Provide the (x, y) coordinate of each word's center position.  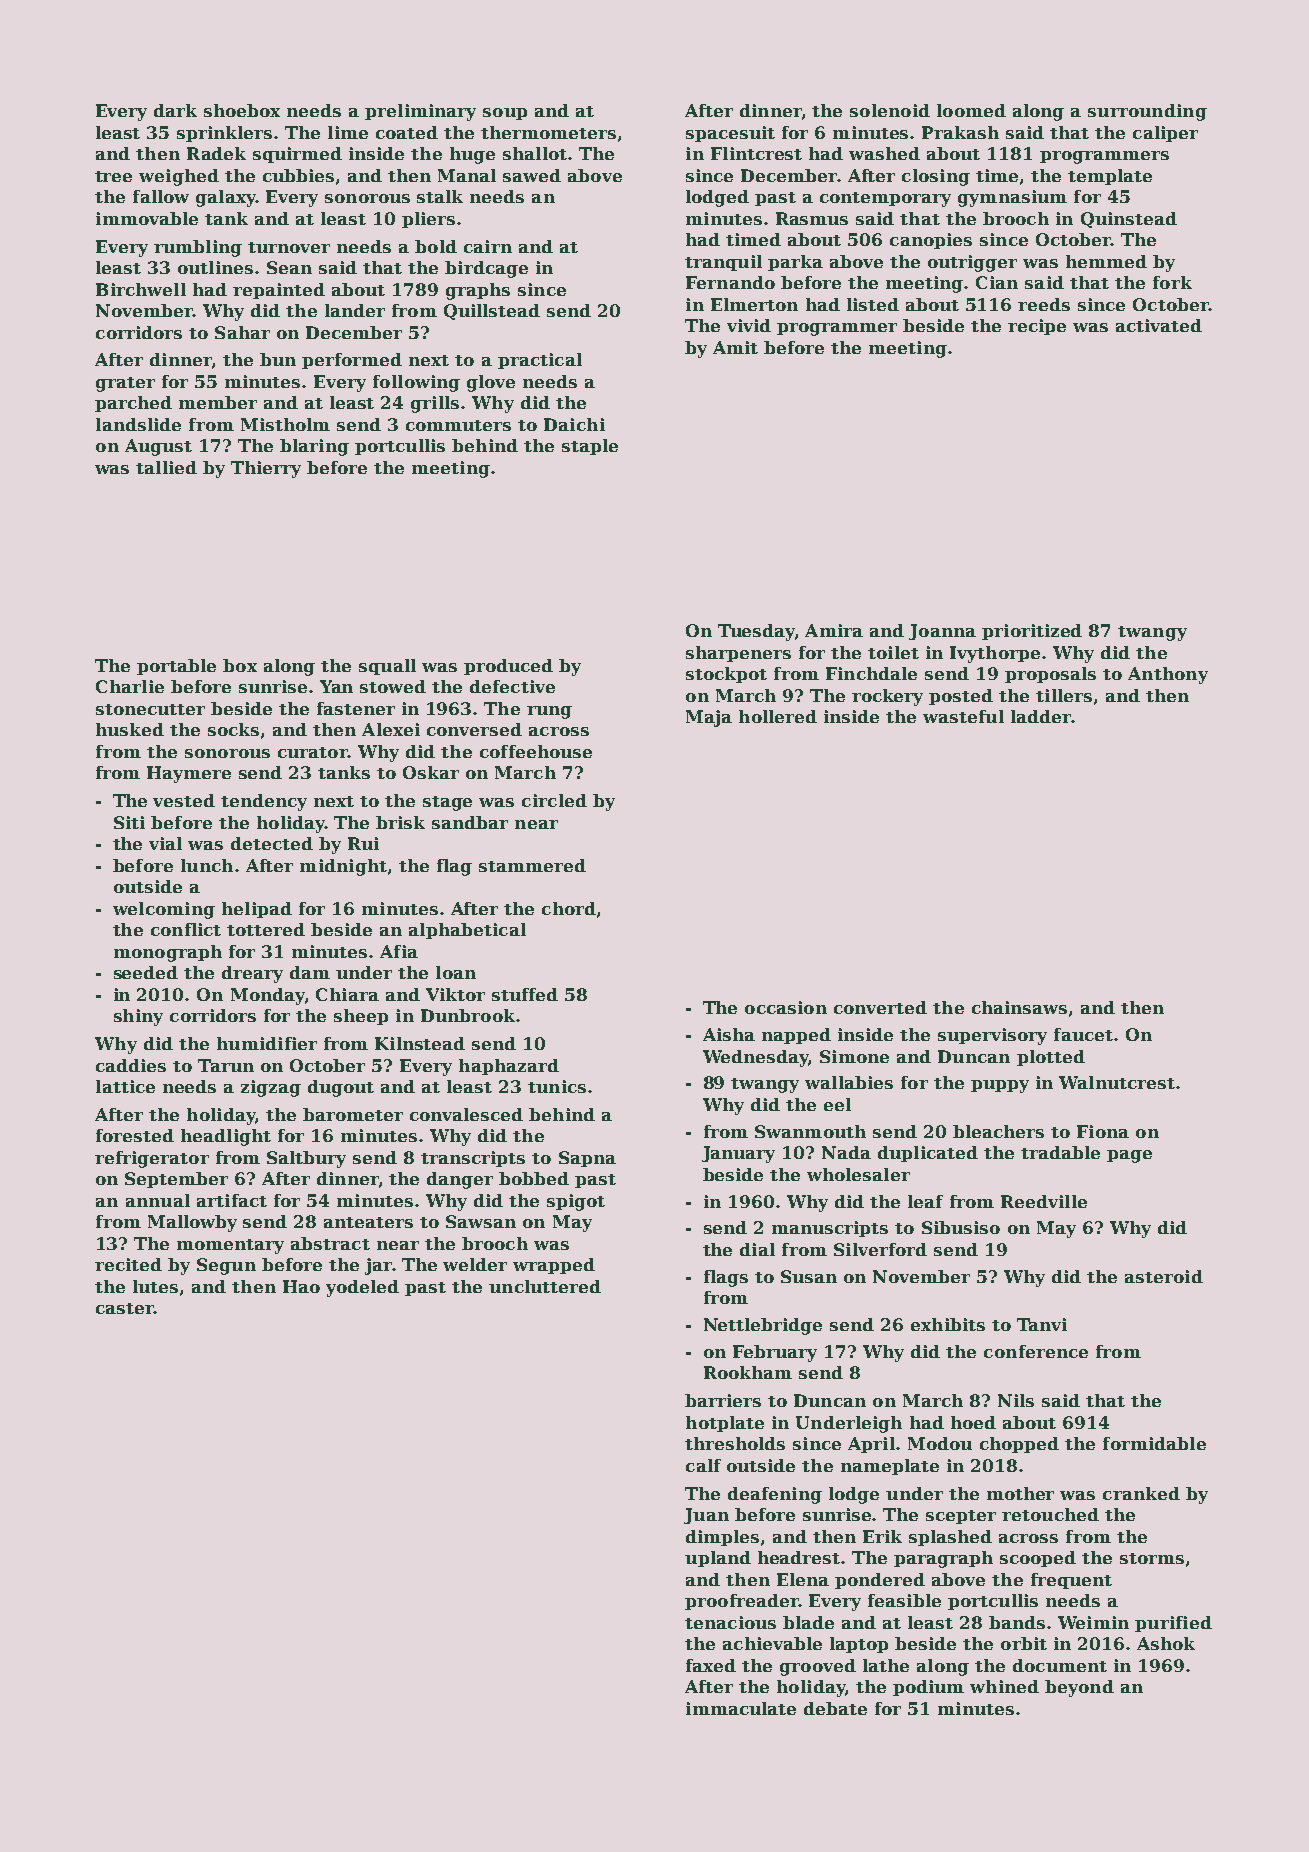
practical (540, 361)
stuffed (525, 994)
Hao (301, 1286)
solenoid (890, 110)
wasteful (963, 716)
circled (554, 800)
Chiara (347, 994)
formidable (1154, 1443)
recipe (1037, 327)
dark (175, 110)
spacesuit (730, 134)
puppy (1000, 1086)
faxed (711, 1665)
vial (165, 843)
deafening (775, 1495)
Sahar (242, 332)
